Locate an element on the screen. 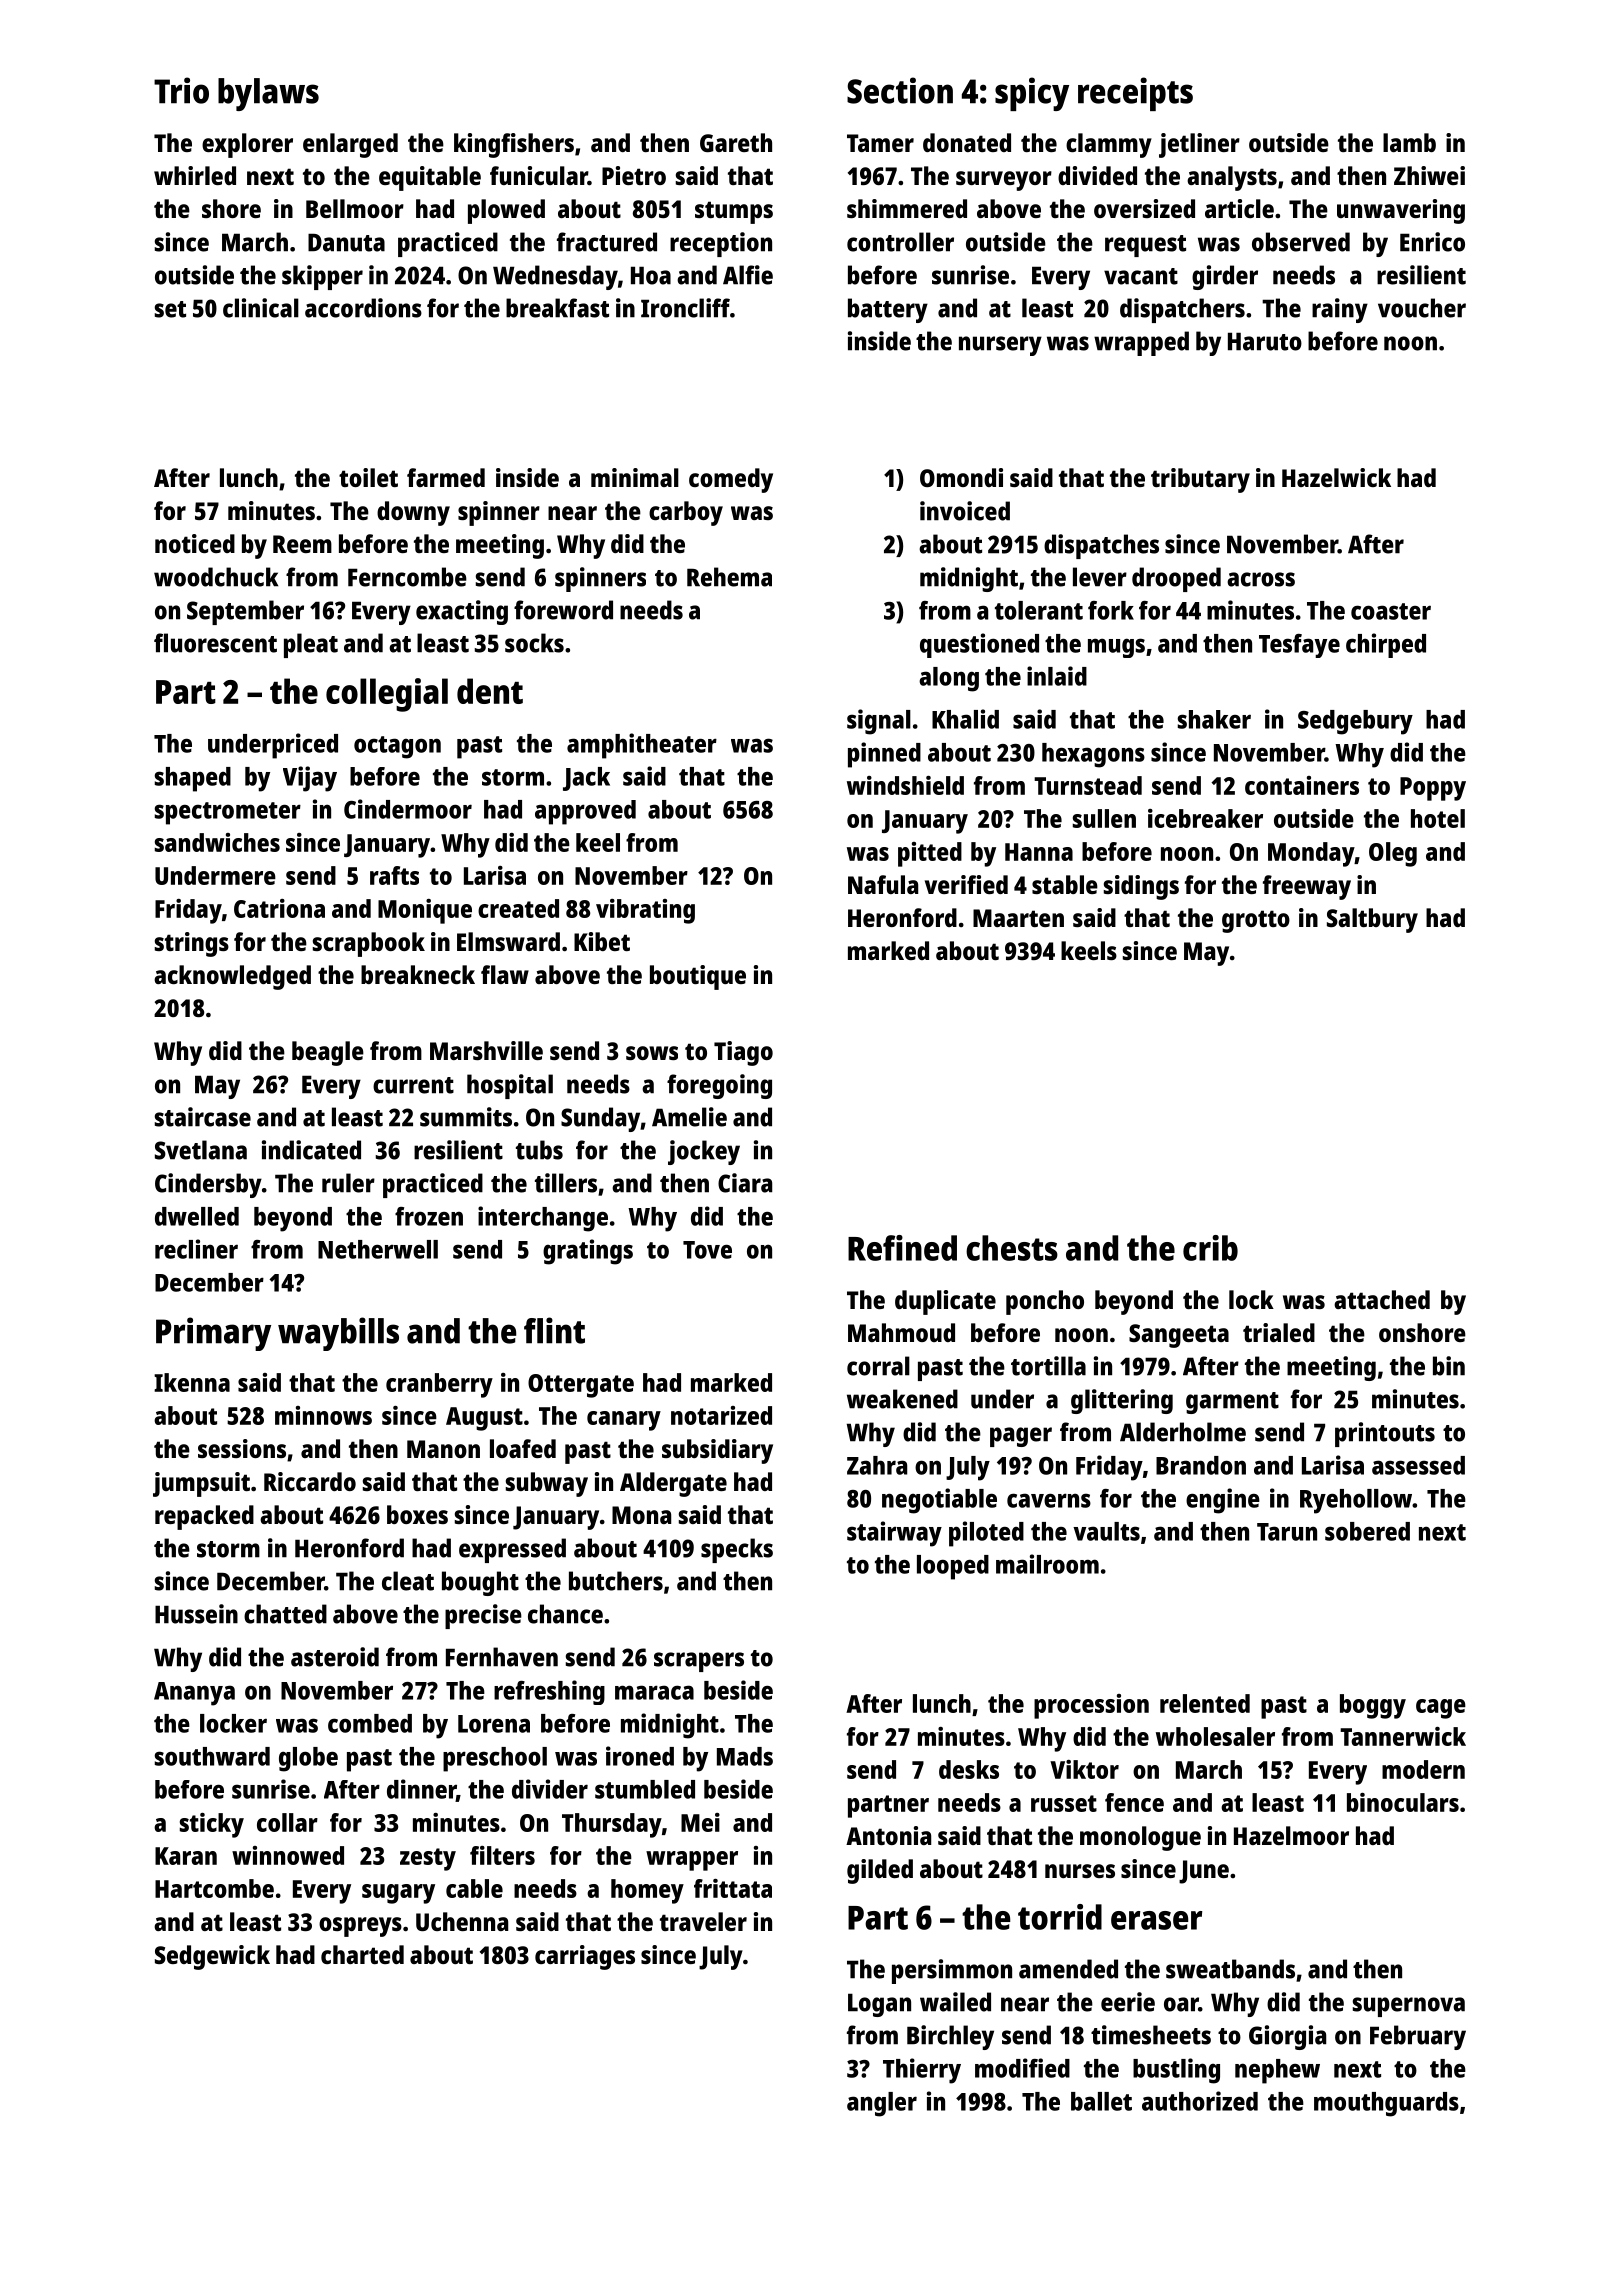 This screenshot has height=2292, width=1620. icebreaker is located at coordinates (1205, 818).
